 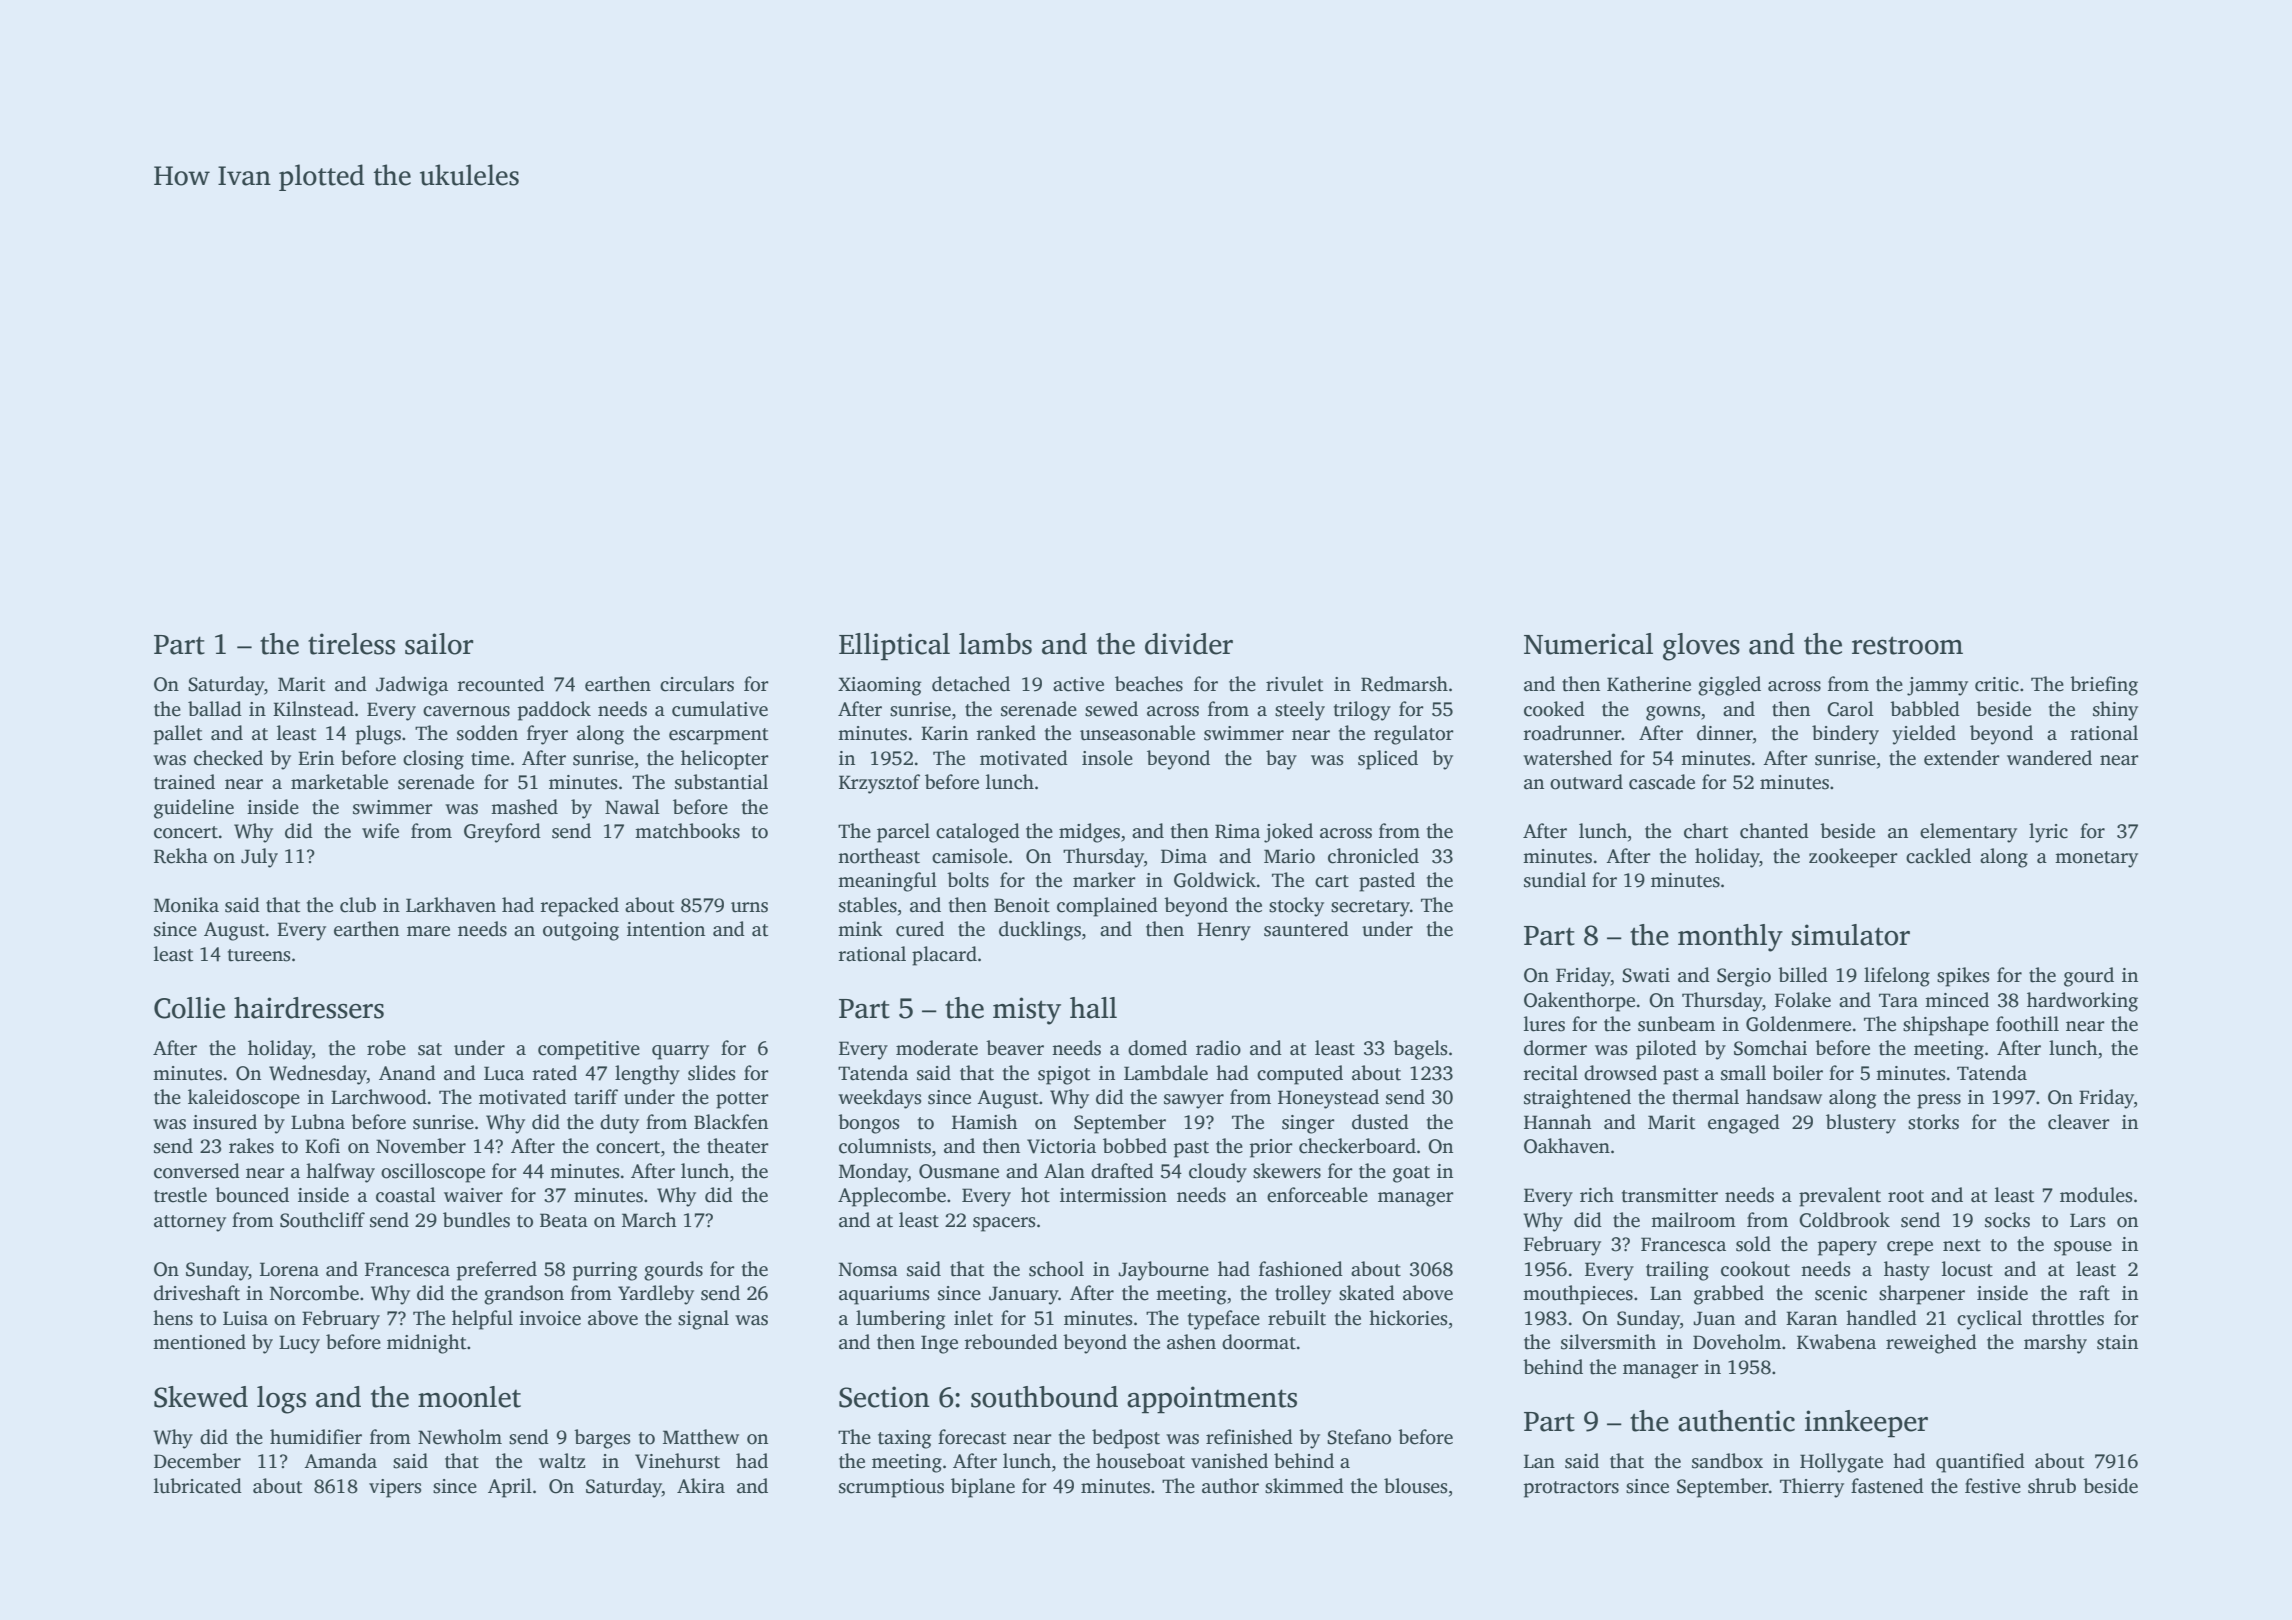 I want to click on Akira, so click(x=701, y=1486).
